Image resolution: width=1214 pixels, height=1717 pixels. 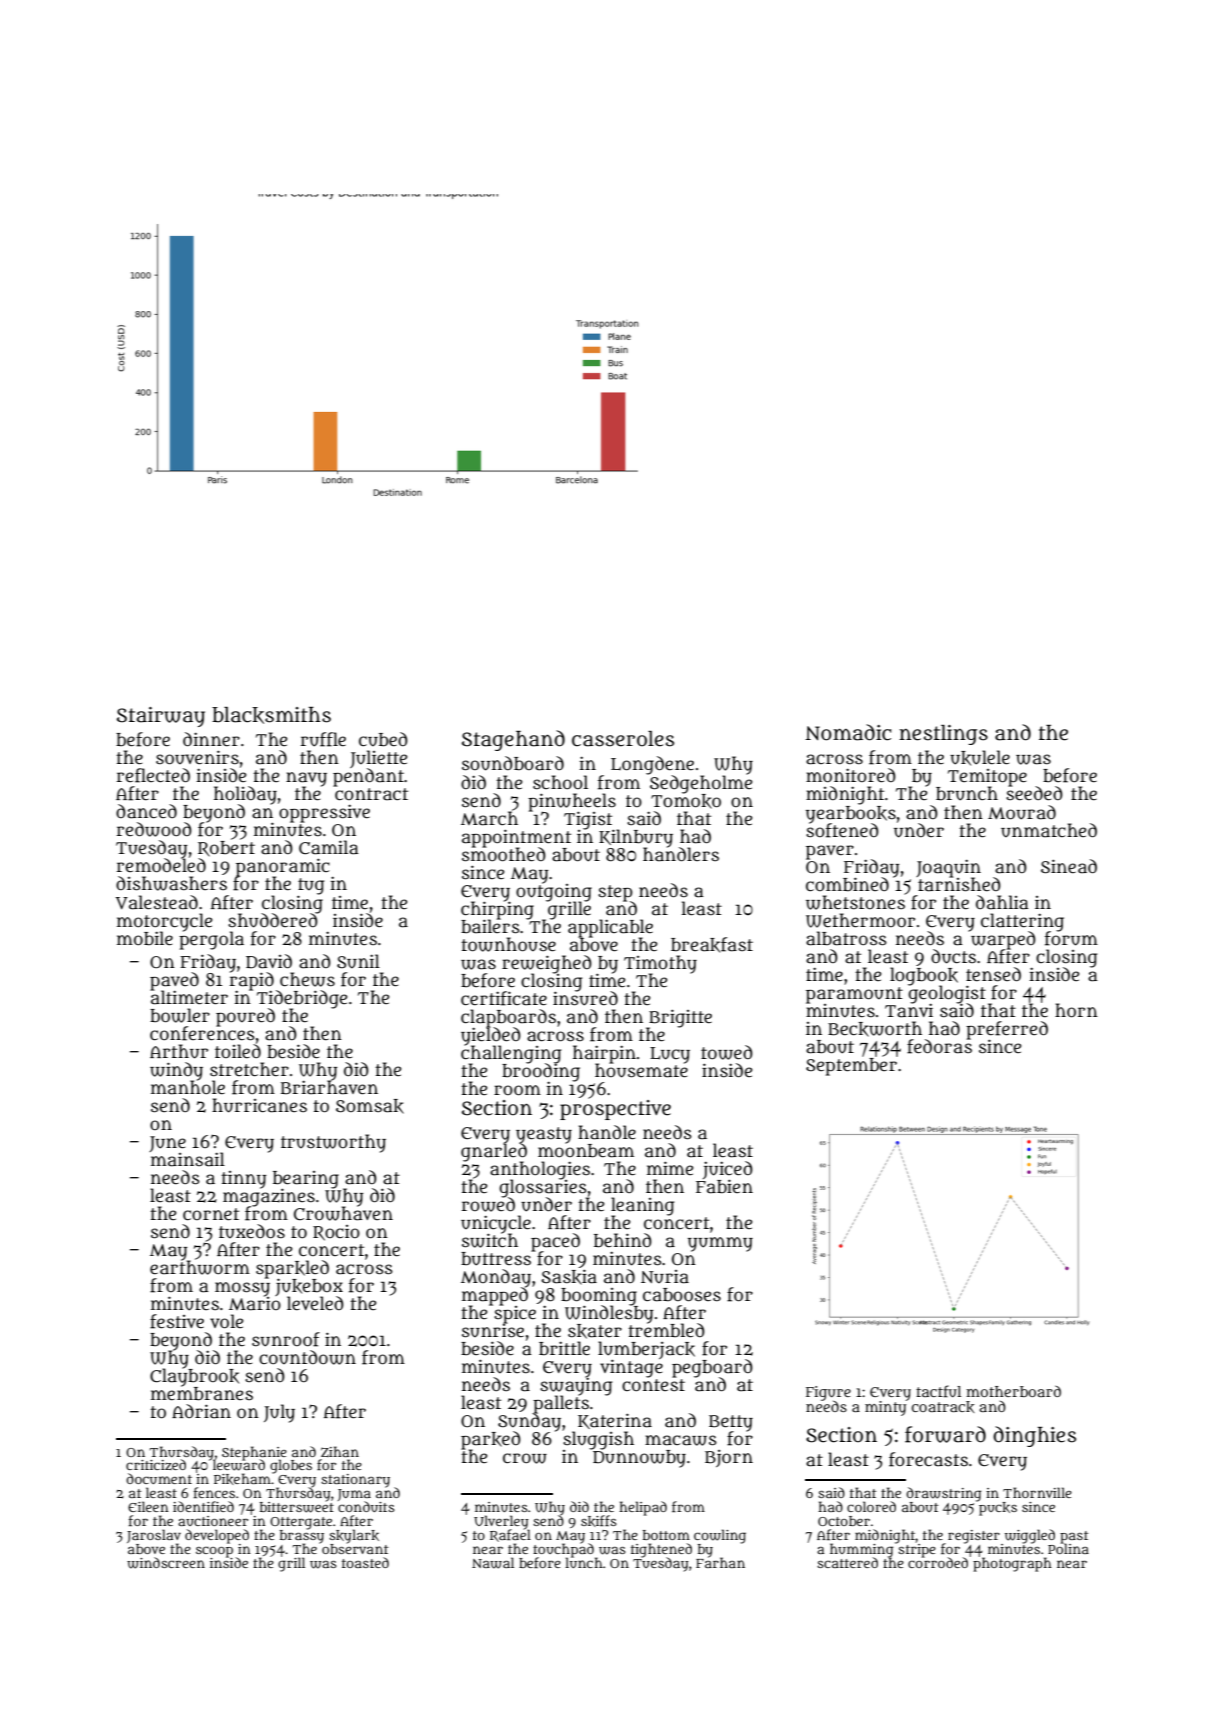 I want to click on prospective, so click(x=615, y=1110).
